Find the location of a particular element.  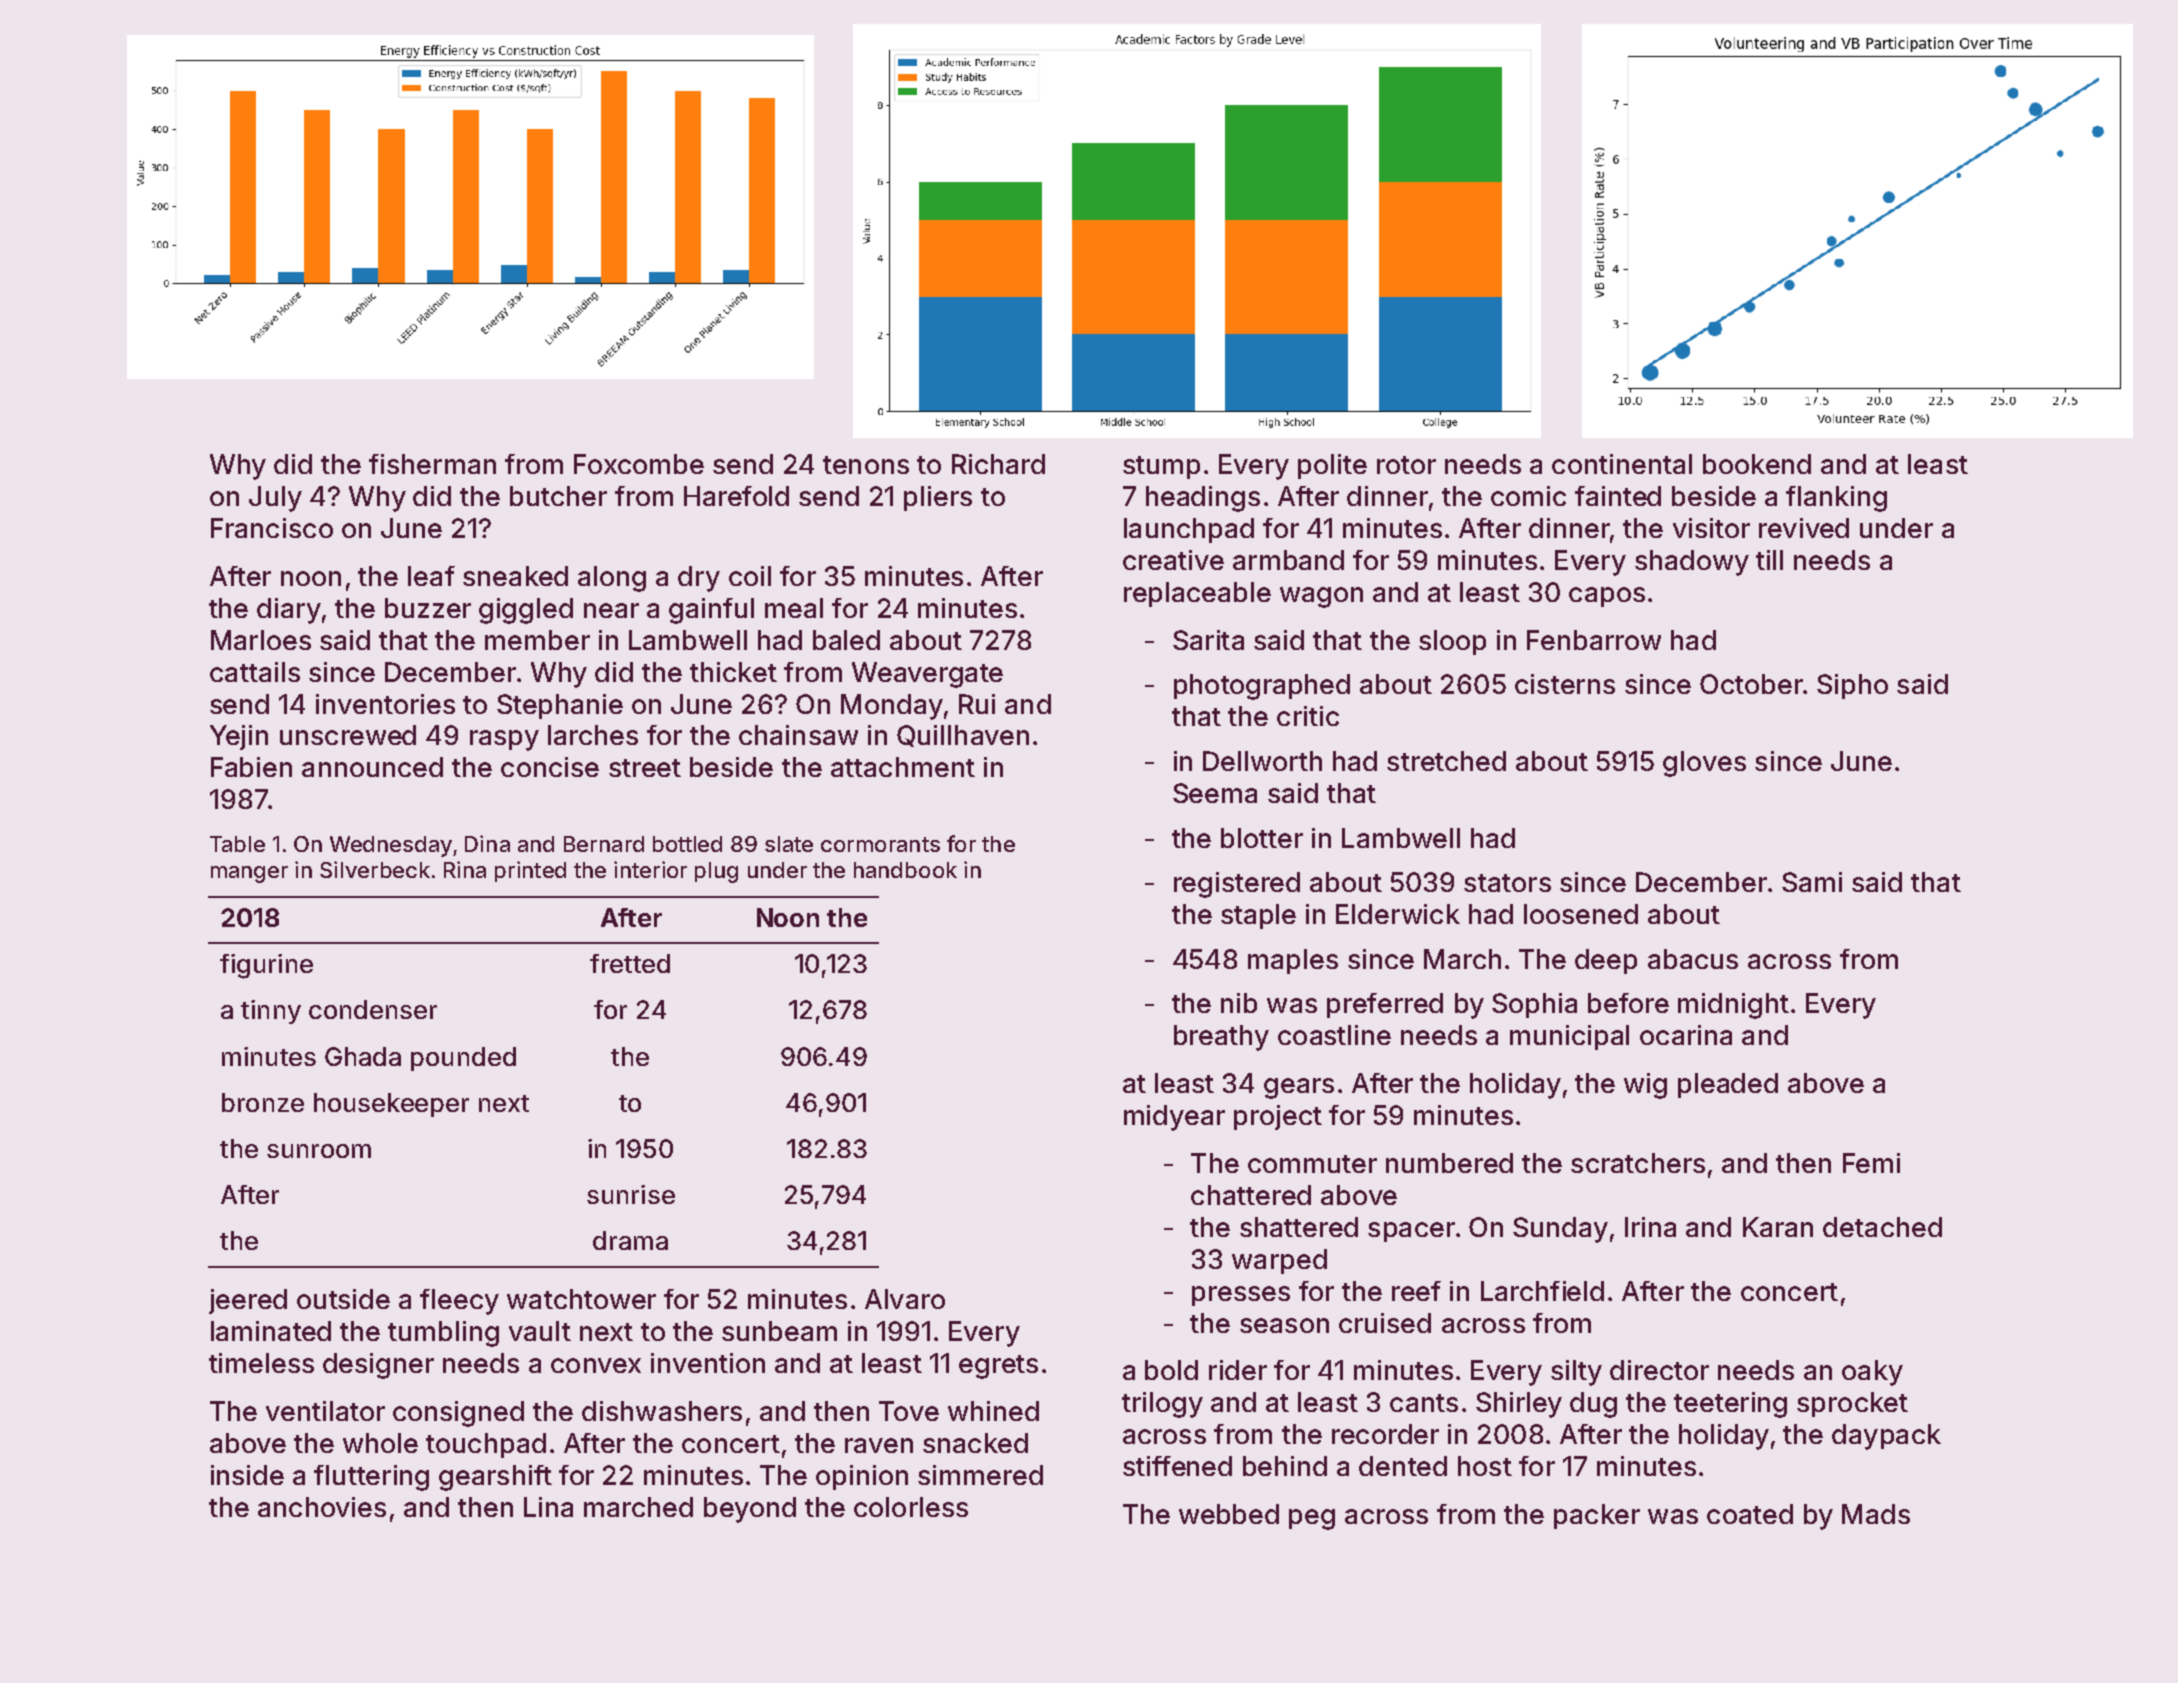

flanking is located at coordinates (1836, 499).
